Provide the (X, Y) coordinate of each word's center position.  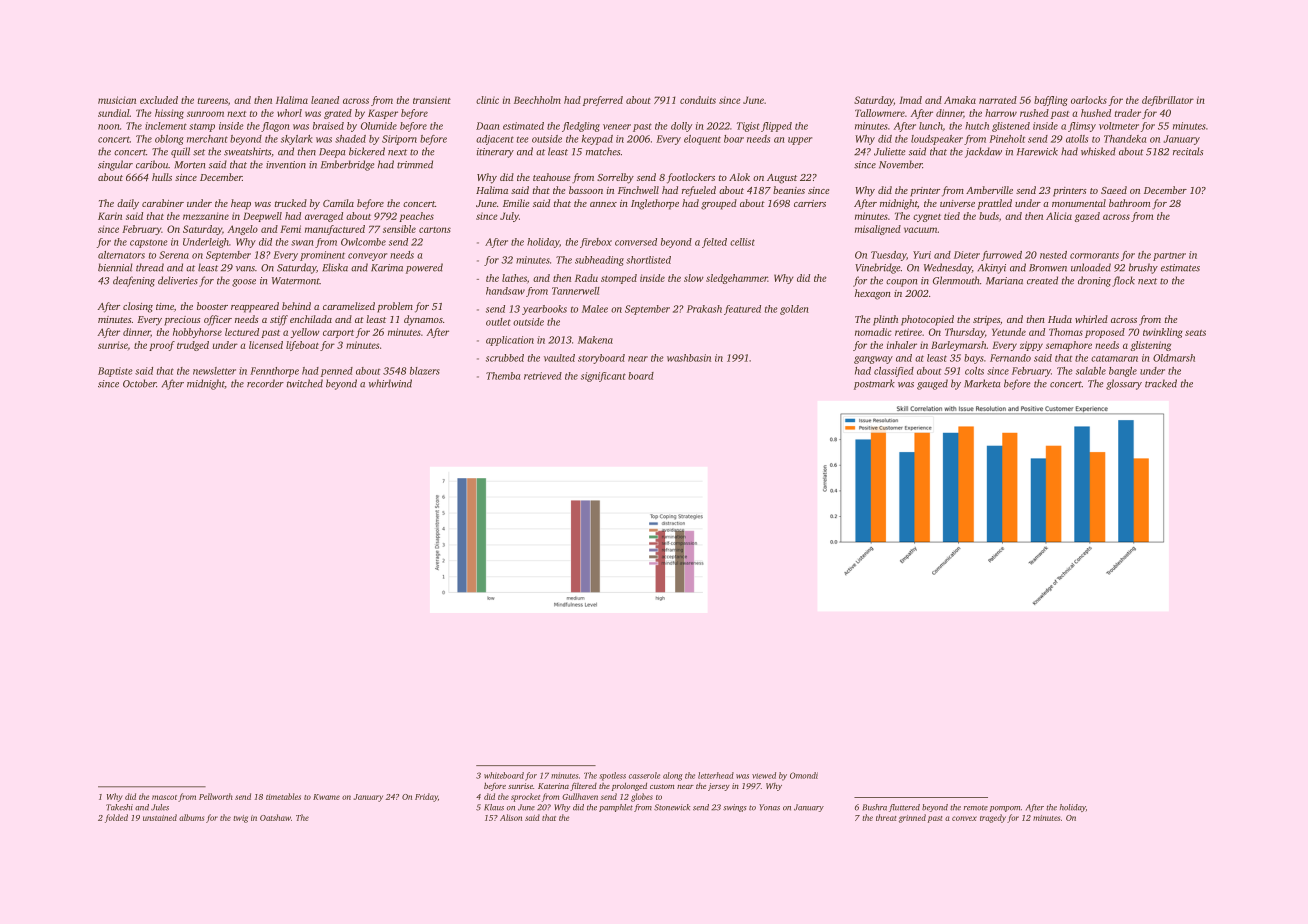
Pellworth (216, 796)
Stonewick (672, 807)
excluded (159, 100)
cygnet (927, 218)
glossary (1124, 384)
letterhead (716, 775)
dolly (681, 127)
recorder (265, 383)
